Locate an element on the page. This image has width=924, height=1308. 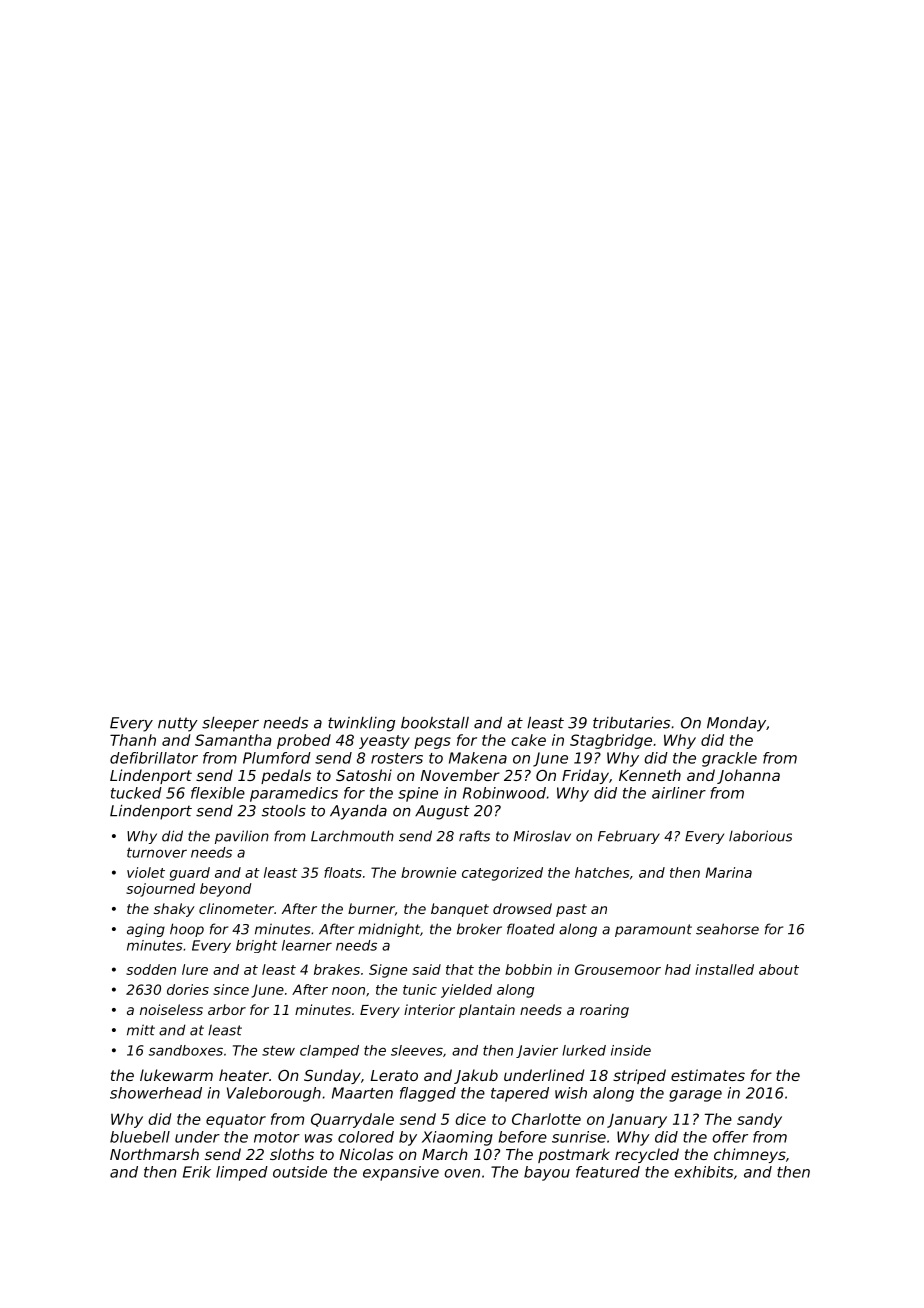
lurked is located at coordinates (584, 1050).
